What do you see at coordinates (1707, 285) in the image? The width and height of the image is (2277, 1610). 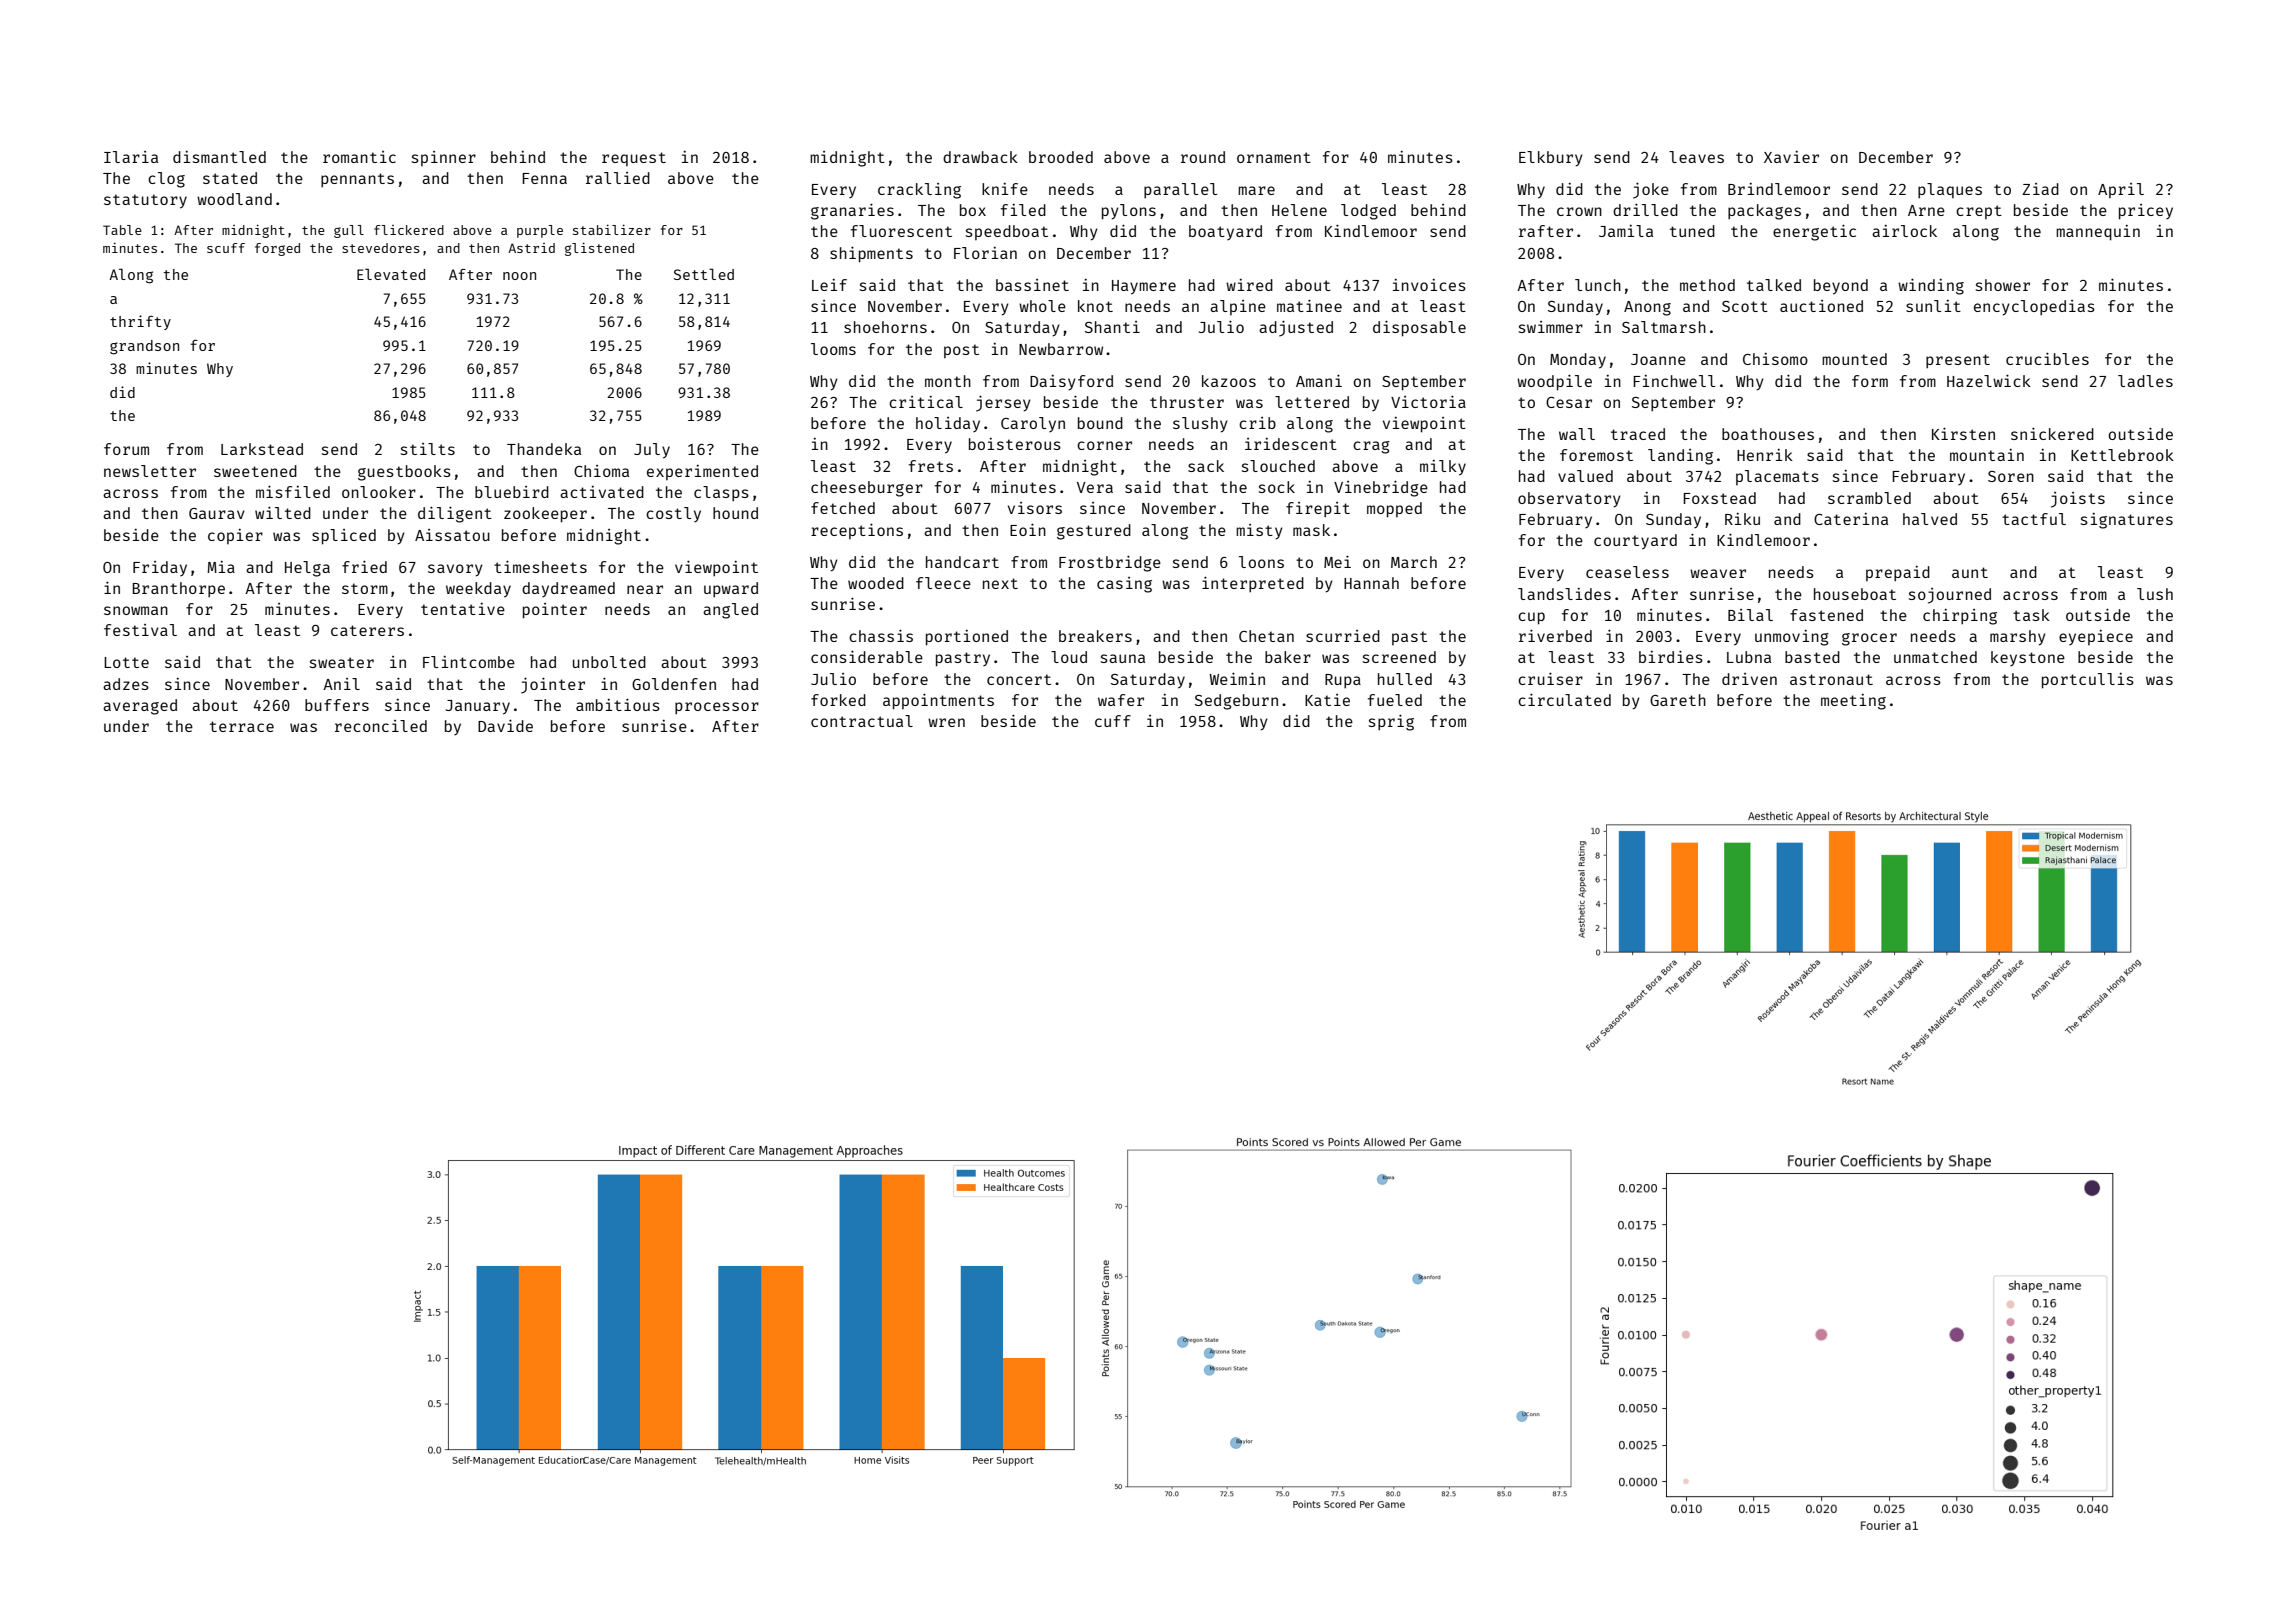 I see `method` at bounding box center [1707, 285].
